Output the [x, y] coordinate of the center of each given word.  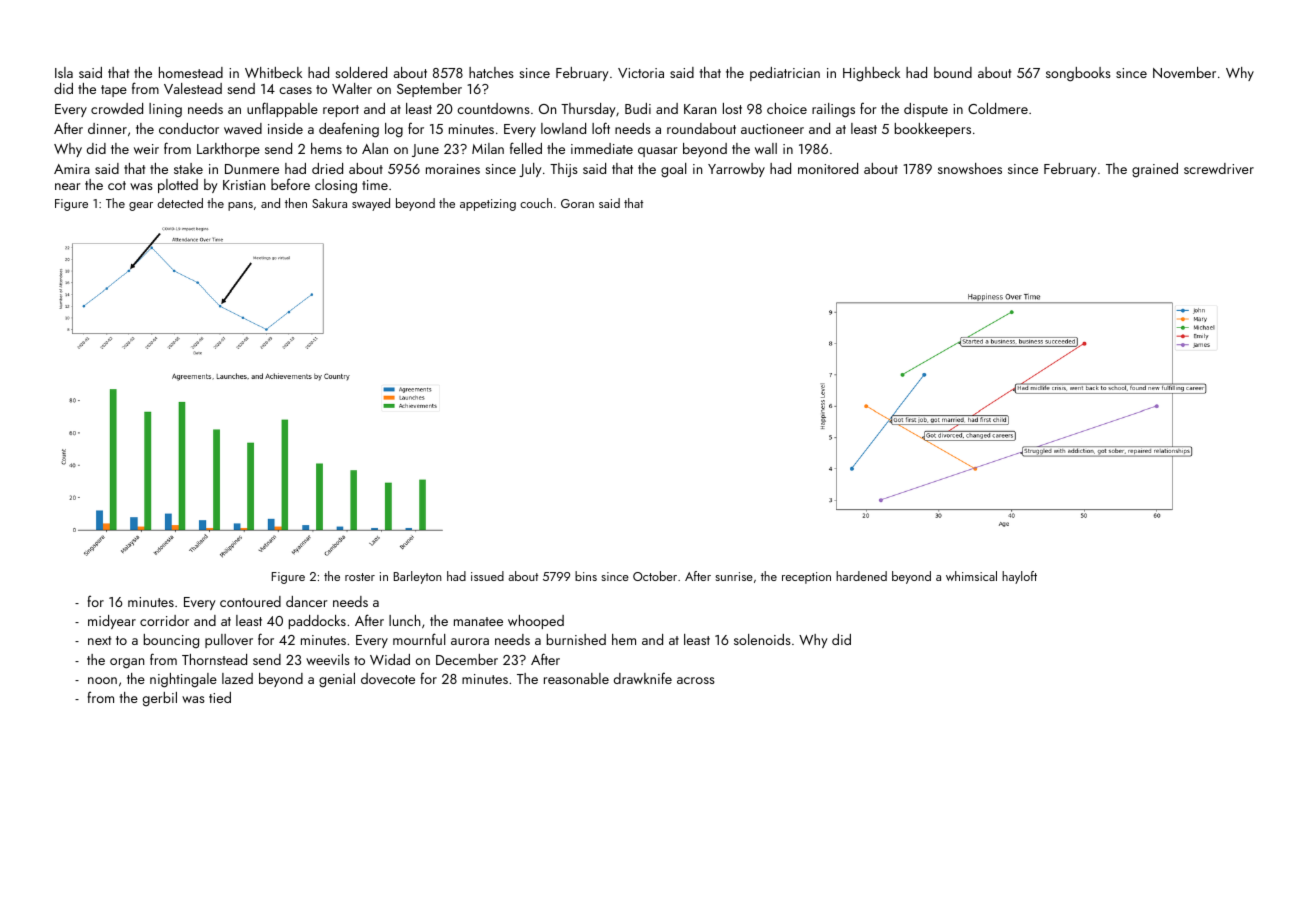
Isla [64, 72]
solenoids [762, 639]
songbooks [1078, 74]
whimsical [971, 576]
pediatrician [785, 74]
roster [360, 577]
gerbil [160, 699]
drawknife [643, 678]
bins [586, 576]
